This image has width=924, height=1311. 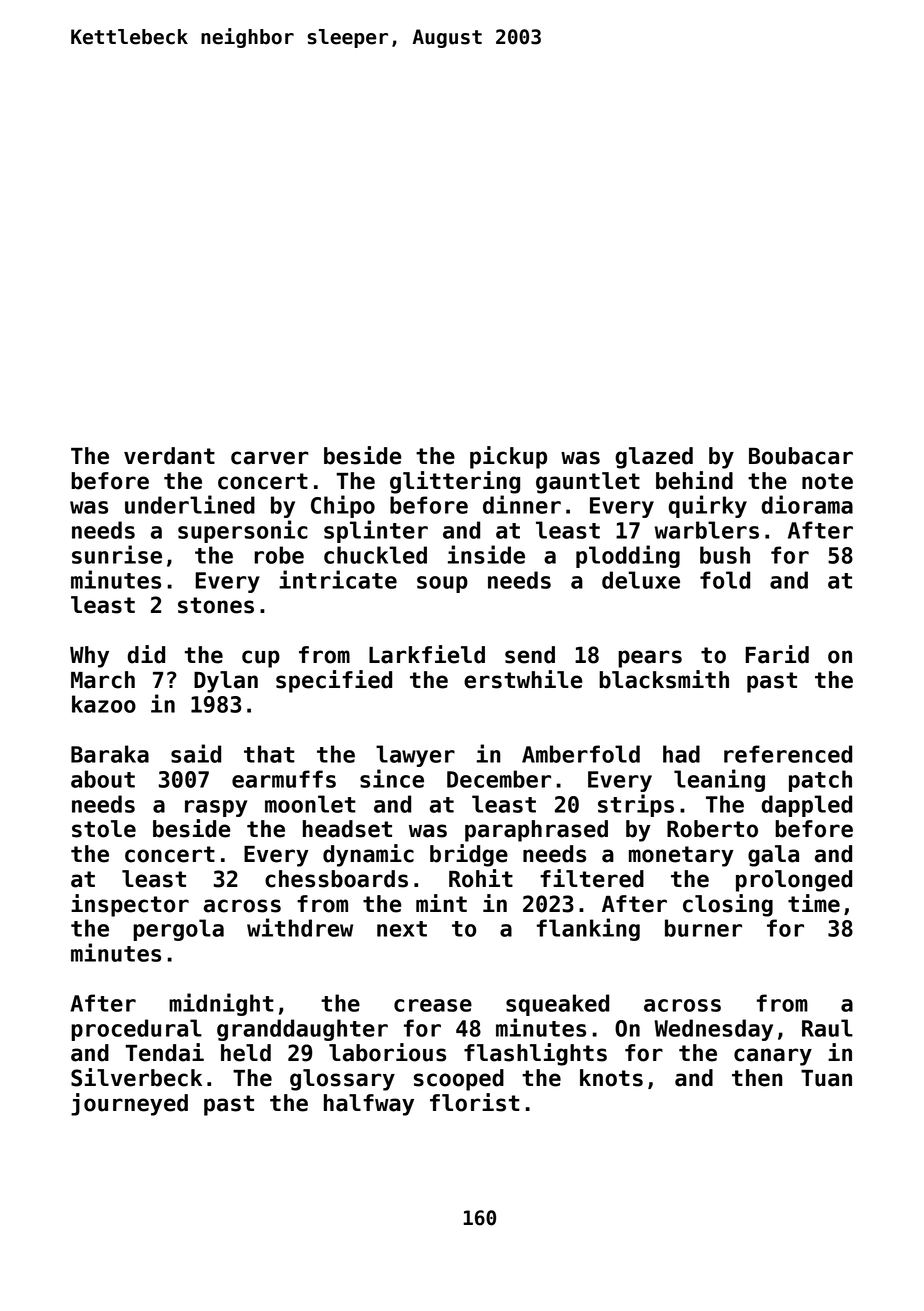 I want to click on carver, so click(x=270, y=458).
